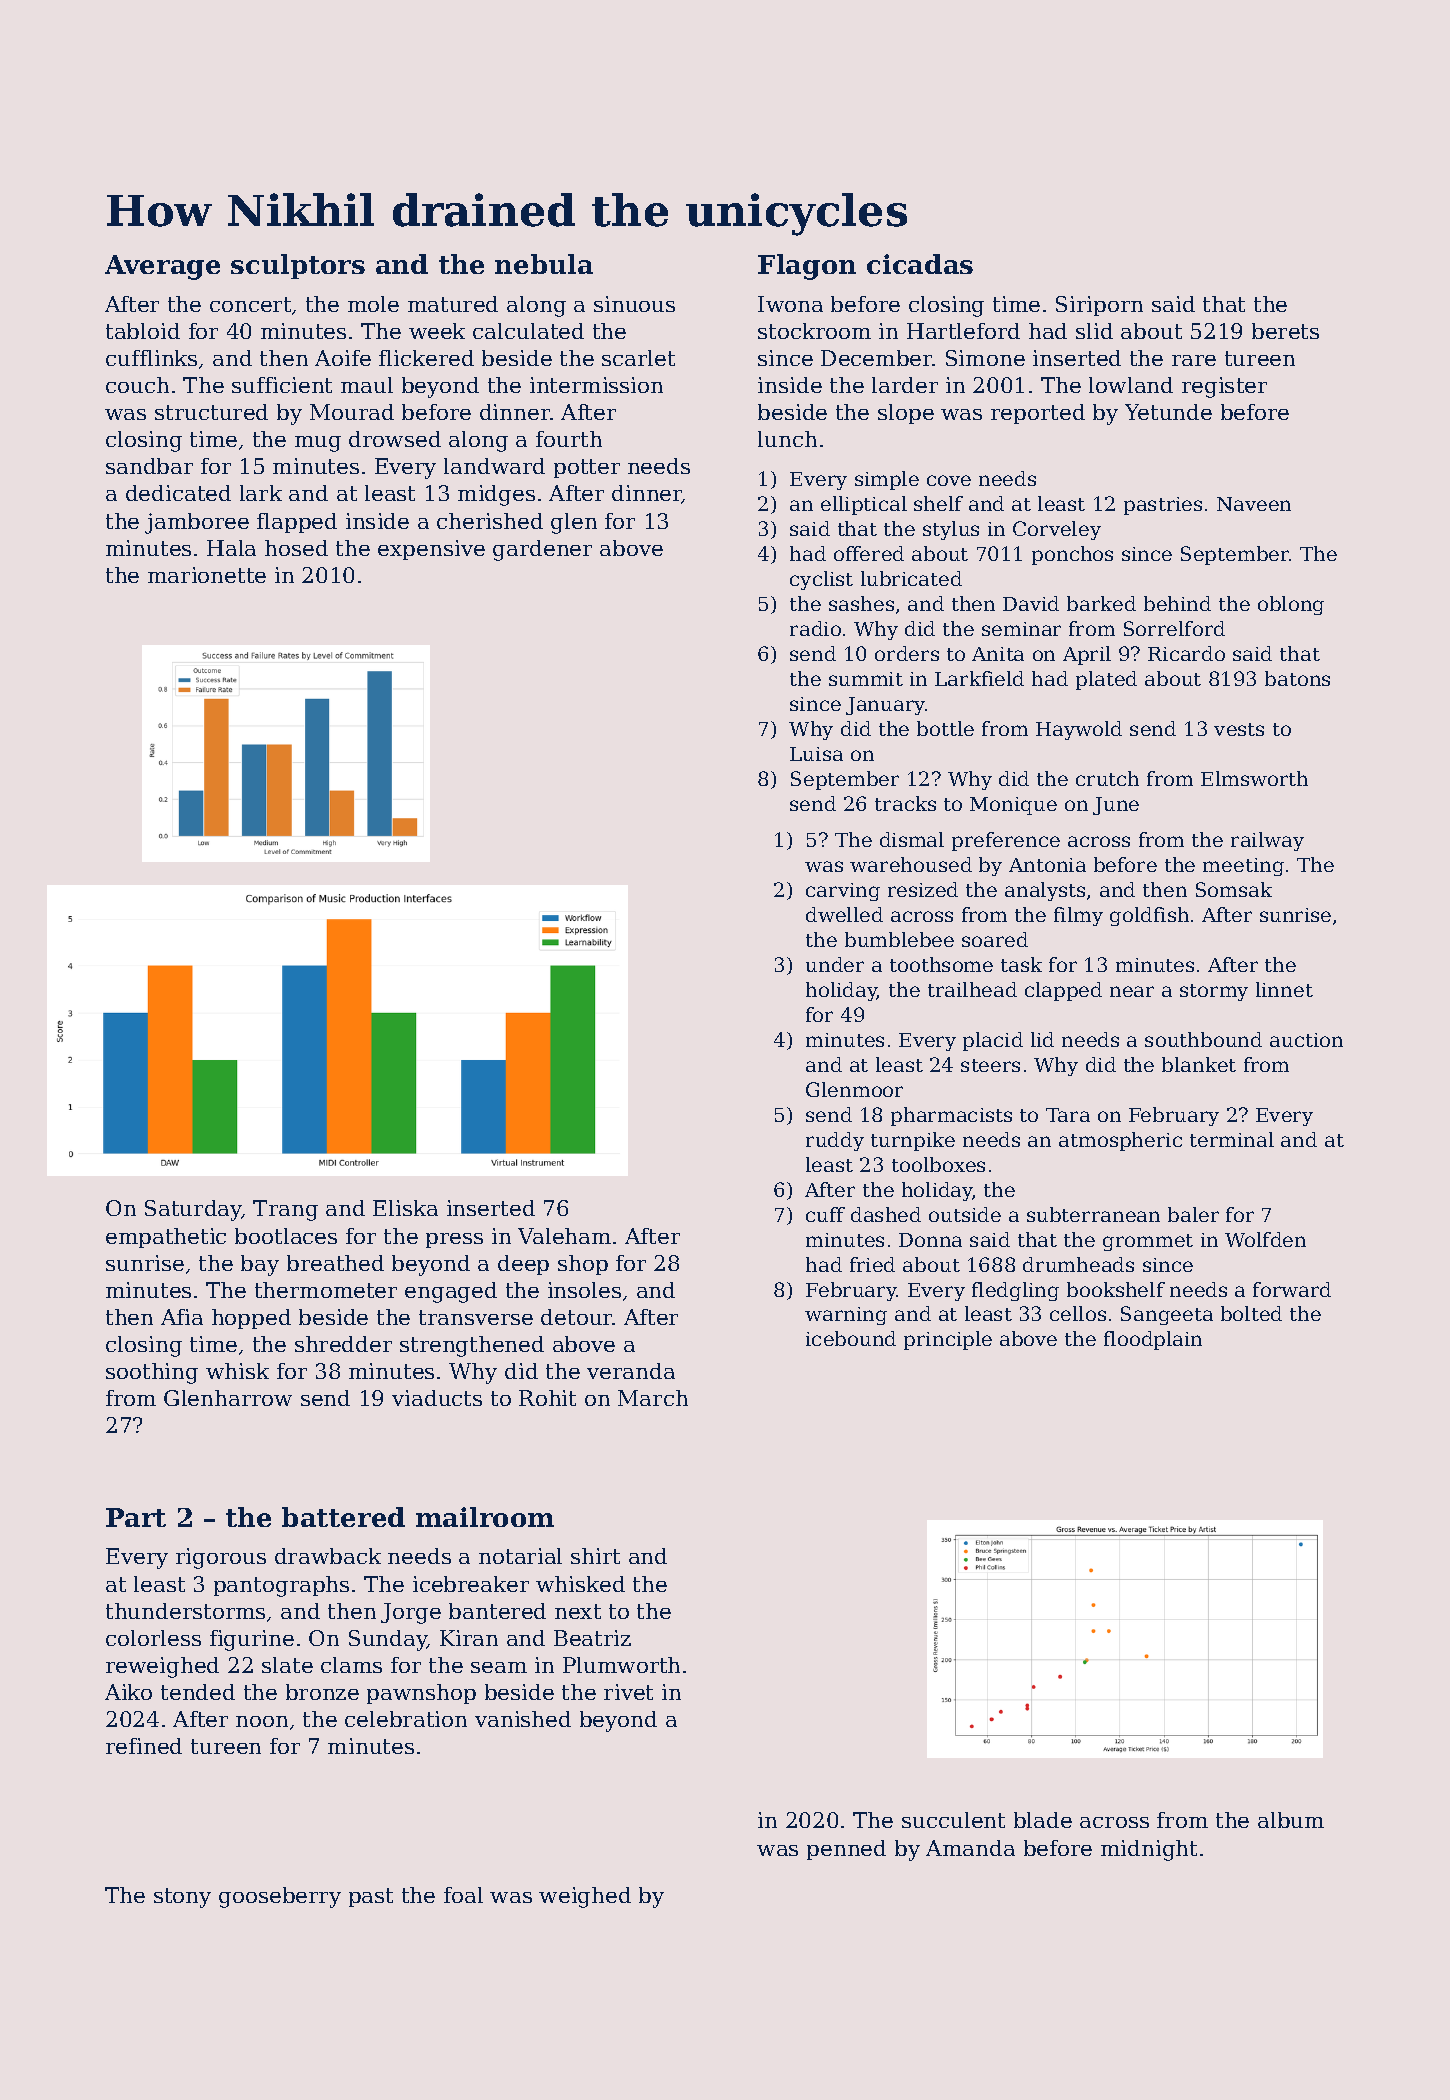 This page has height=2100, width=1450. Describe the element at coordinates (406, 1719) in the page. I see `celebration` at that location.
